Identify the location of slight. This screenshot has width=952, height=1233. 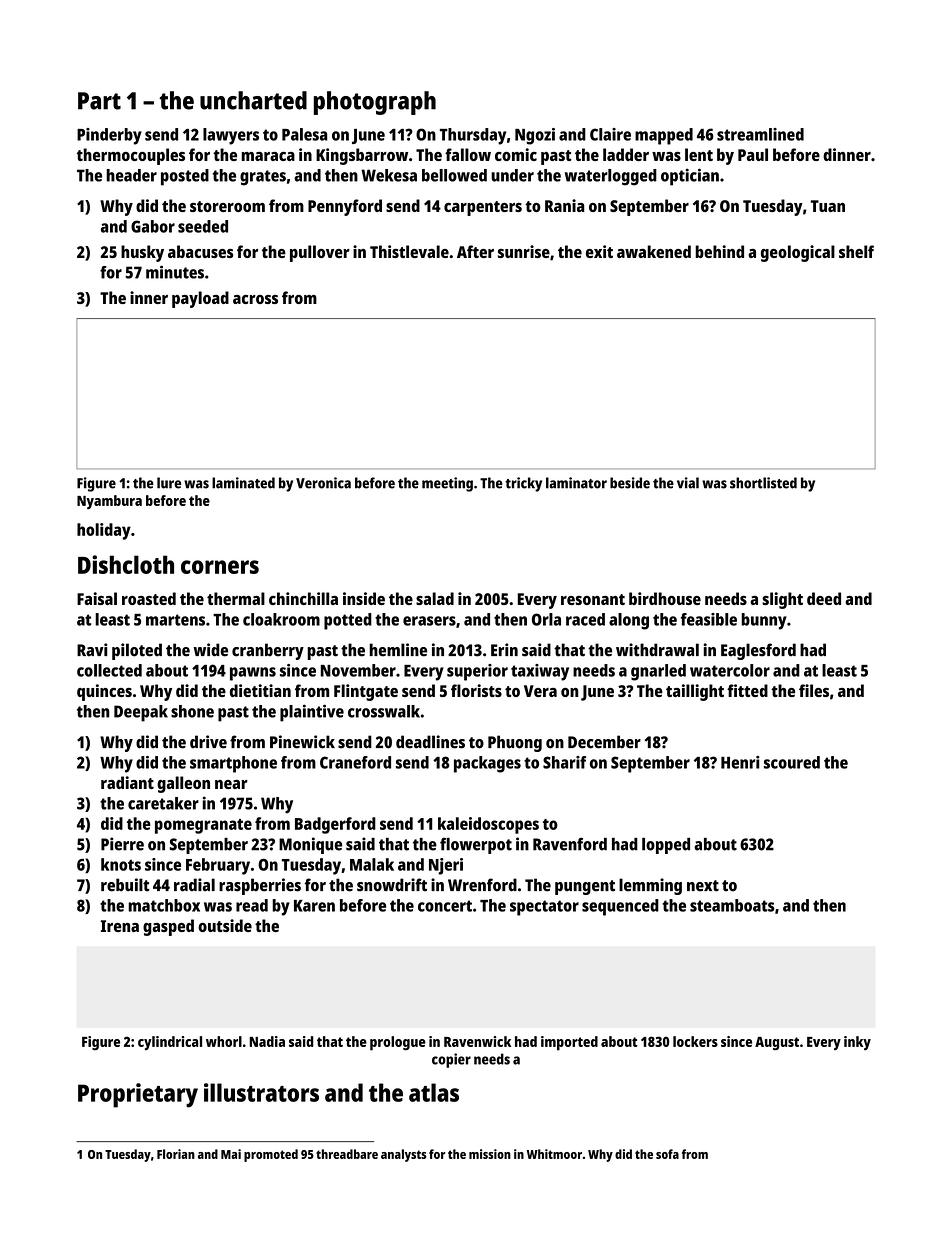
(782, 600).
